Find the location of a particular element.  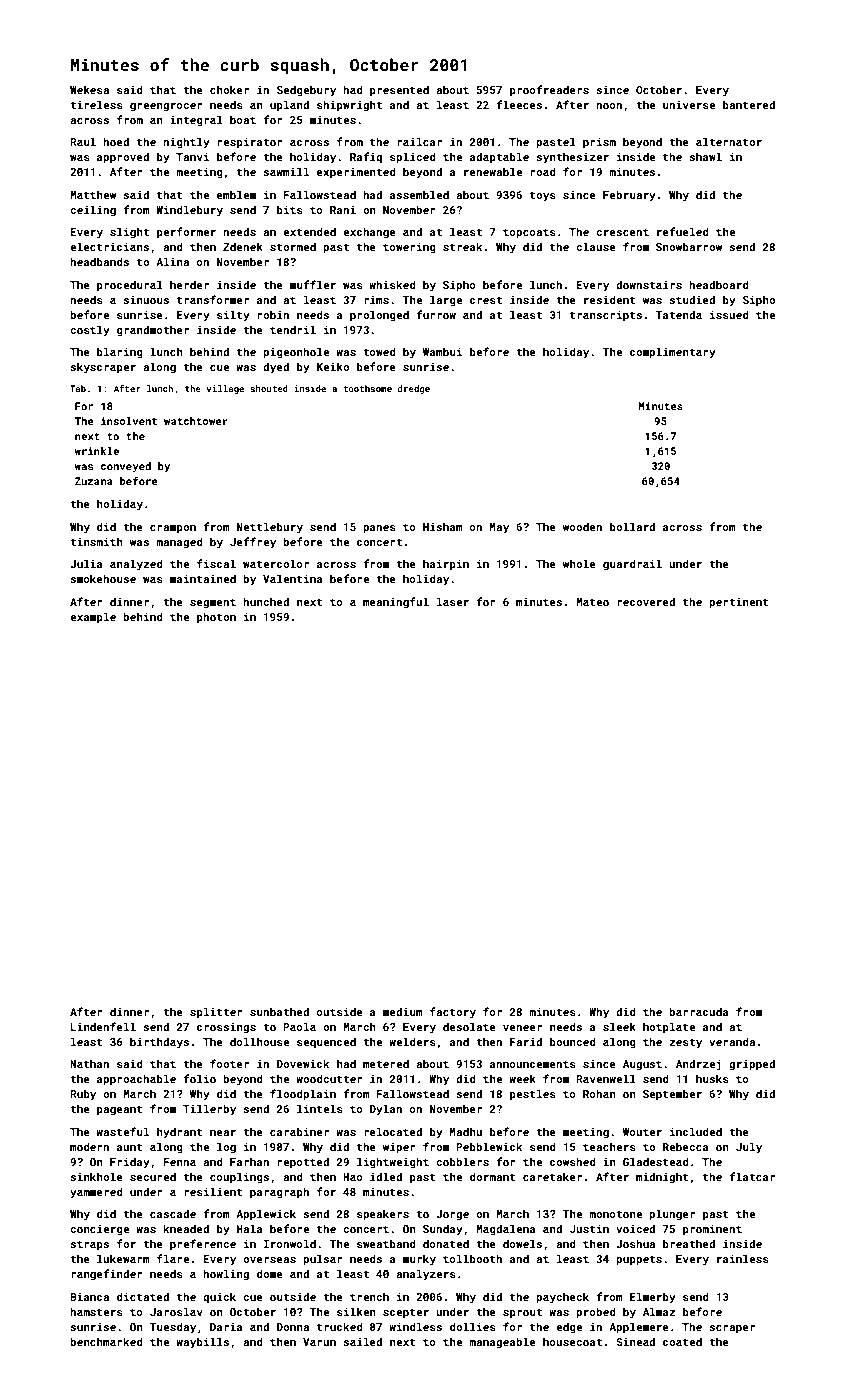

hairpin is located at coordinates (446, 564).
